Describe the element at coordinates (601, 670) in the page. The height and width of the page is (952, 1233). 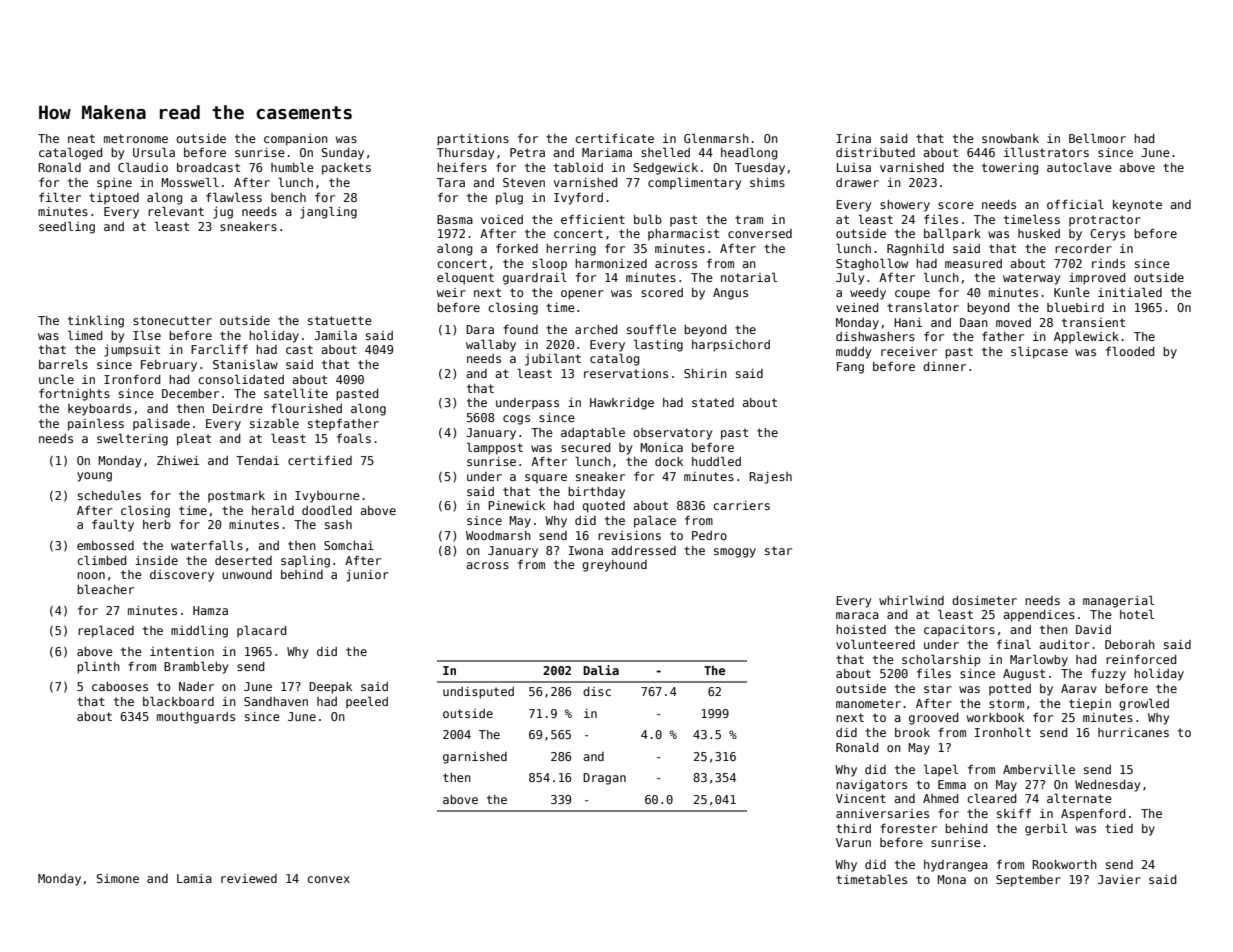
I see `Dalia` at that location.
